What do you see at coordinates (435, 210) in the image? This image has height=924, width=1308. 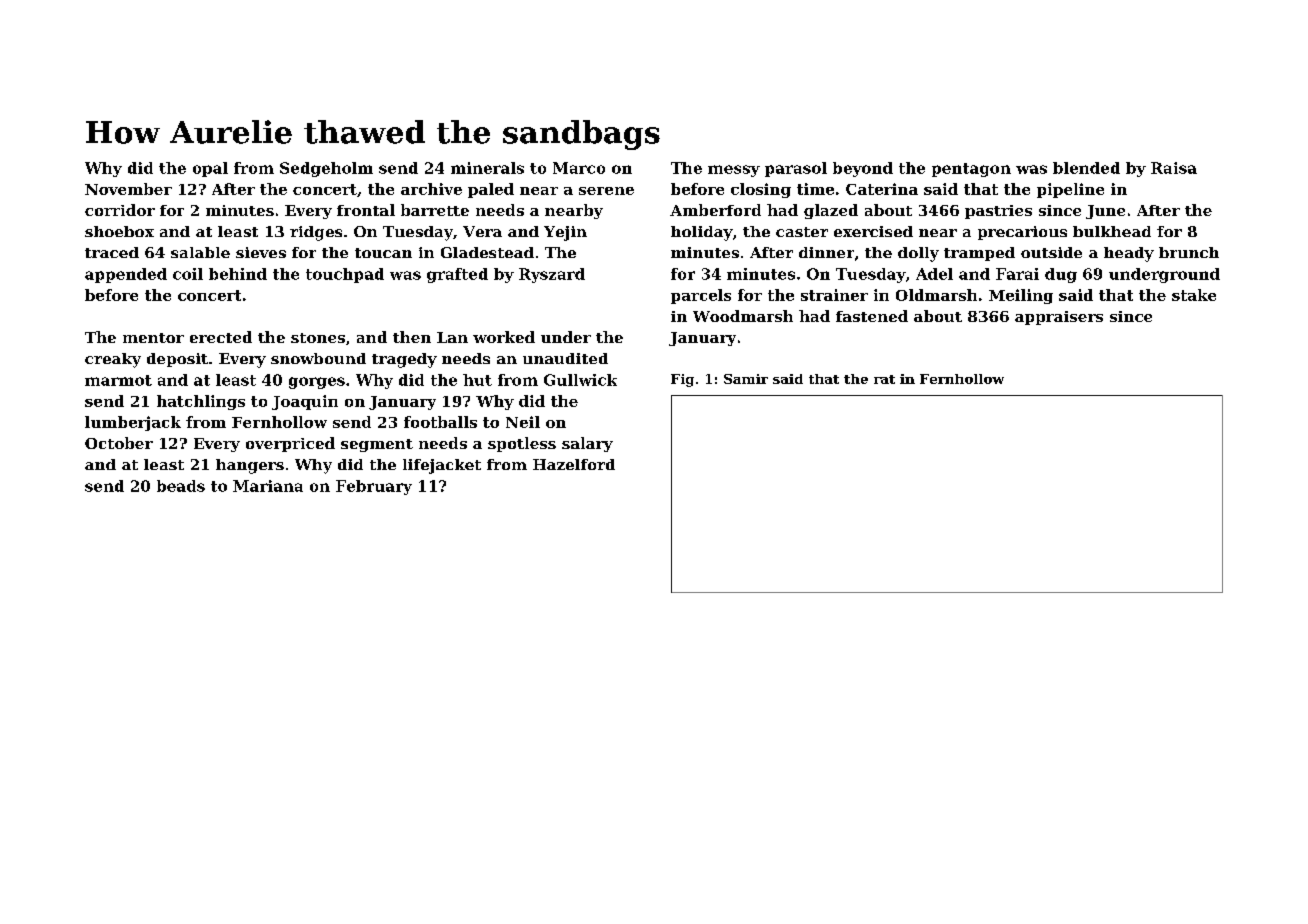 I see `barrette` at bounding box center [435, 210].
